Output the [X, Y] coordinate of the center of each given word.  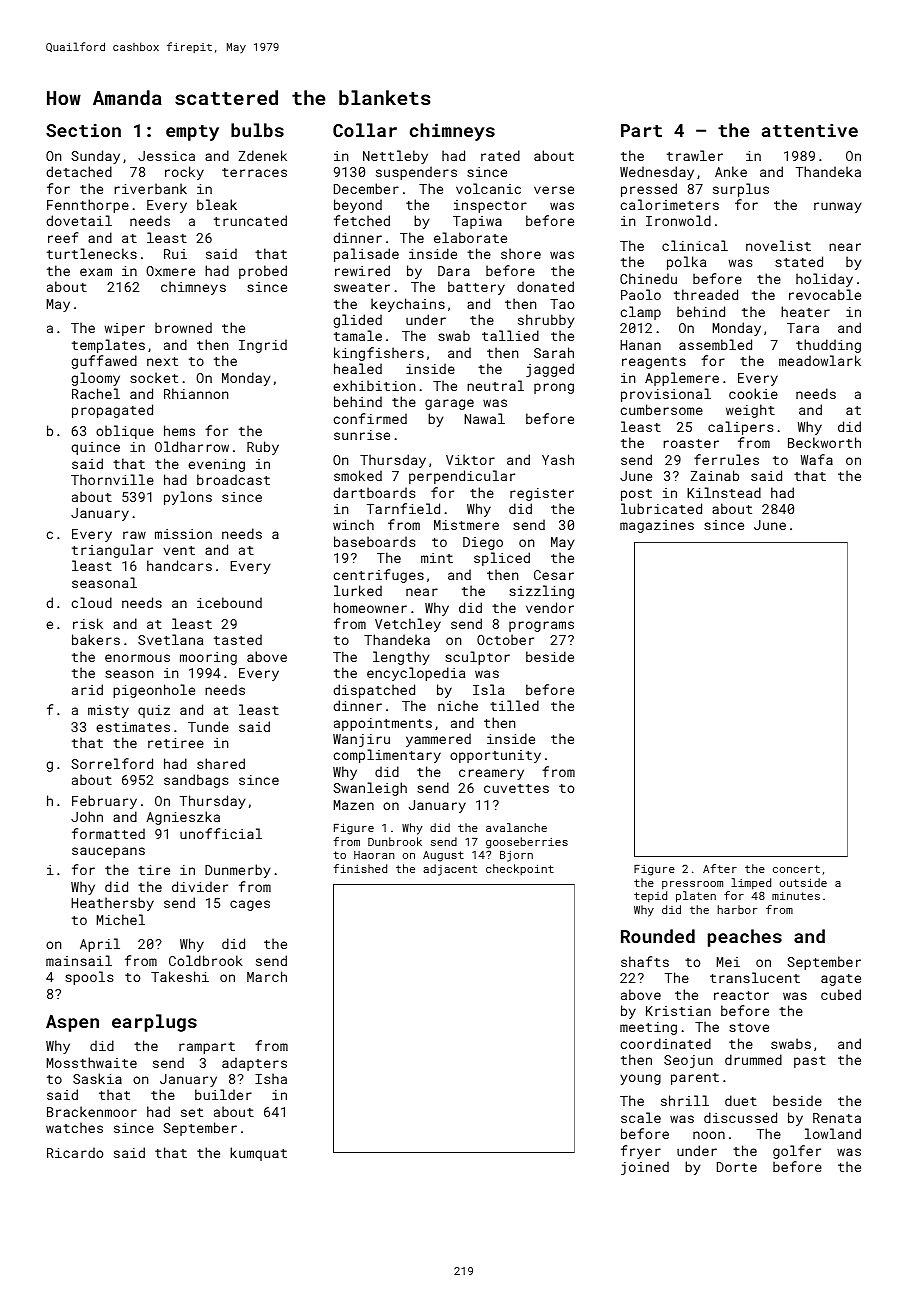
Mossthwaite [92, 1062]
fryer [641, 1152]
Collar [365, 130]
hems [179, 430]
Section [83, 130]
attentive [810, 130]
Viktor [470, 459]
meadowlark [820, 360]
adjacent [450, 870]
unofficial [221, 833]
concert [796, 869]
